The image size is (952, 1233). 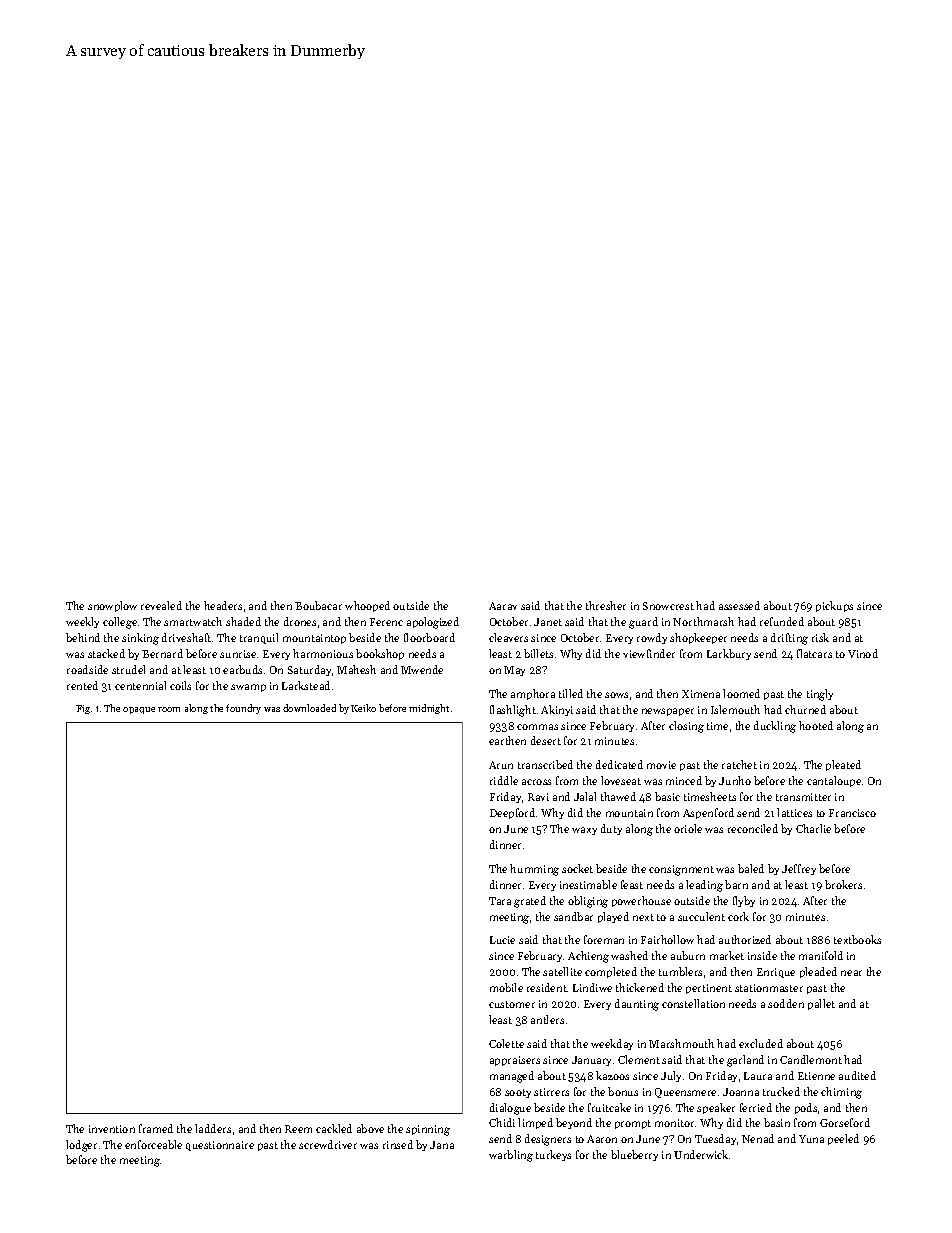 I want to click on Akinyi, so click(x=557, y=710).
